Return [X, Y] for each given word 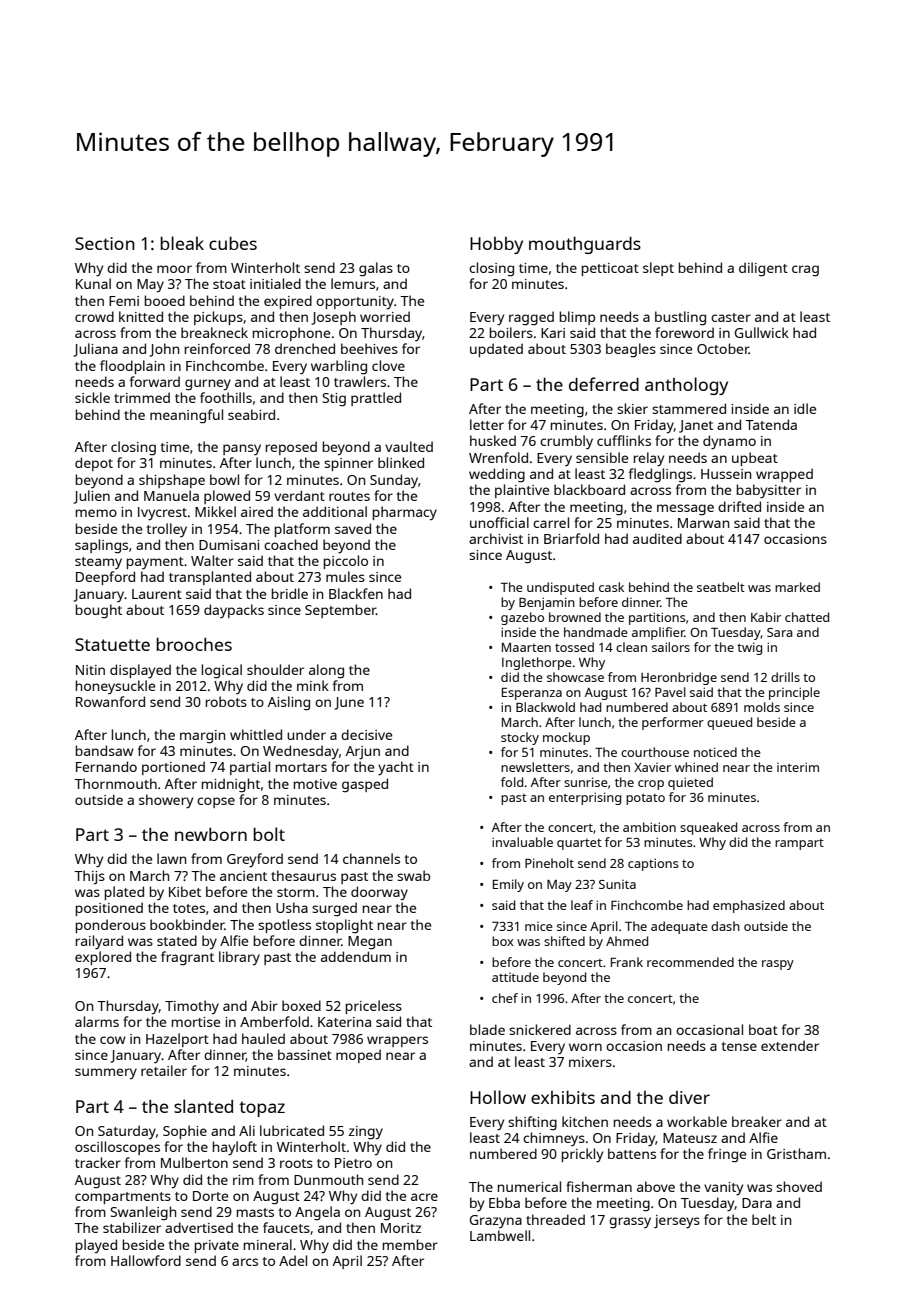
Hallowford [146, 1260]
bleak [182, 243]
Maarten [526, 647]
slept [658, 269]
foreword [684, 332]
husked [493, 440]
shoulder [275, 669]
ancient [243, 876]
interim [798, 767]
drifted [739, 506]
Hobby [496, 245]
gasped [365, 785]
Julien [91, 497]
